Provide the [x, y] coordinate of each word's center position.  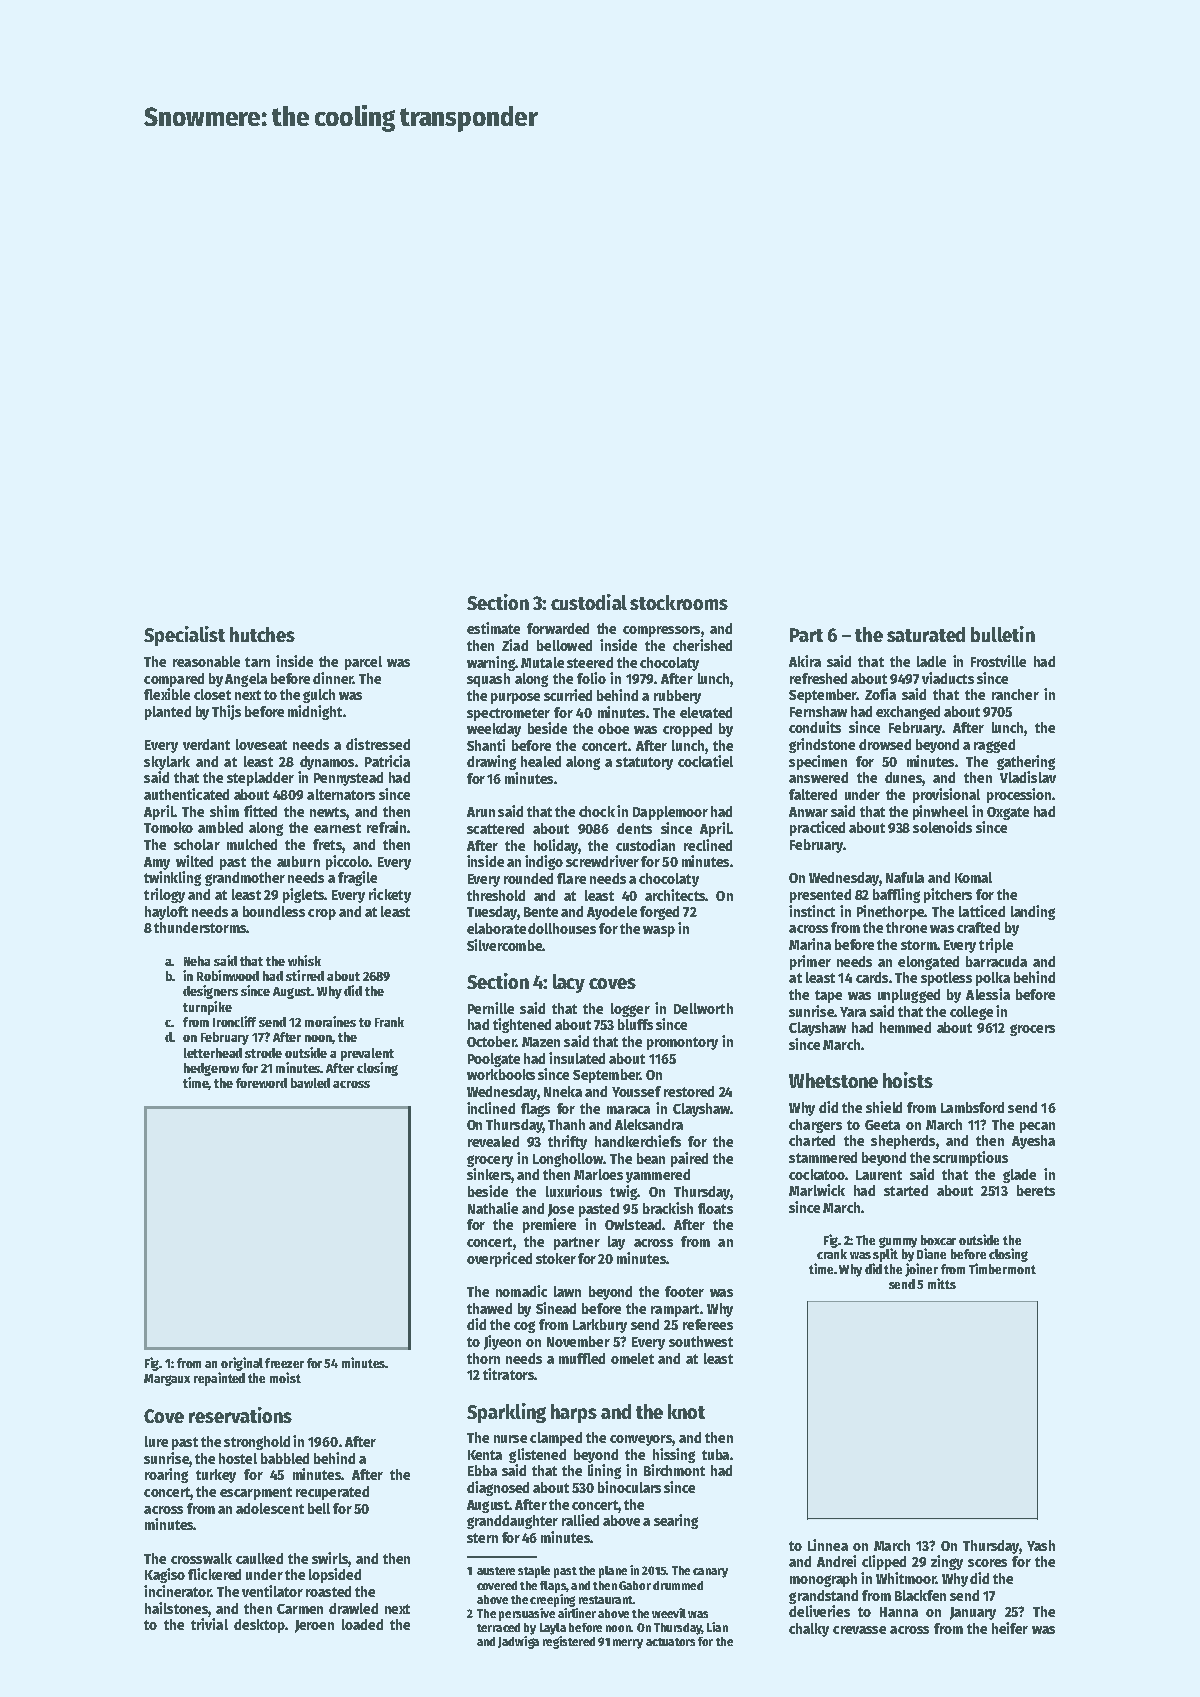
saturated [926, 634]
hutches [262, 634]
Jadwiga [518, 1642]
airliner [577, 1613]
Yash [1041, 1545]
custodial [589, 602]
